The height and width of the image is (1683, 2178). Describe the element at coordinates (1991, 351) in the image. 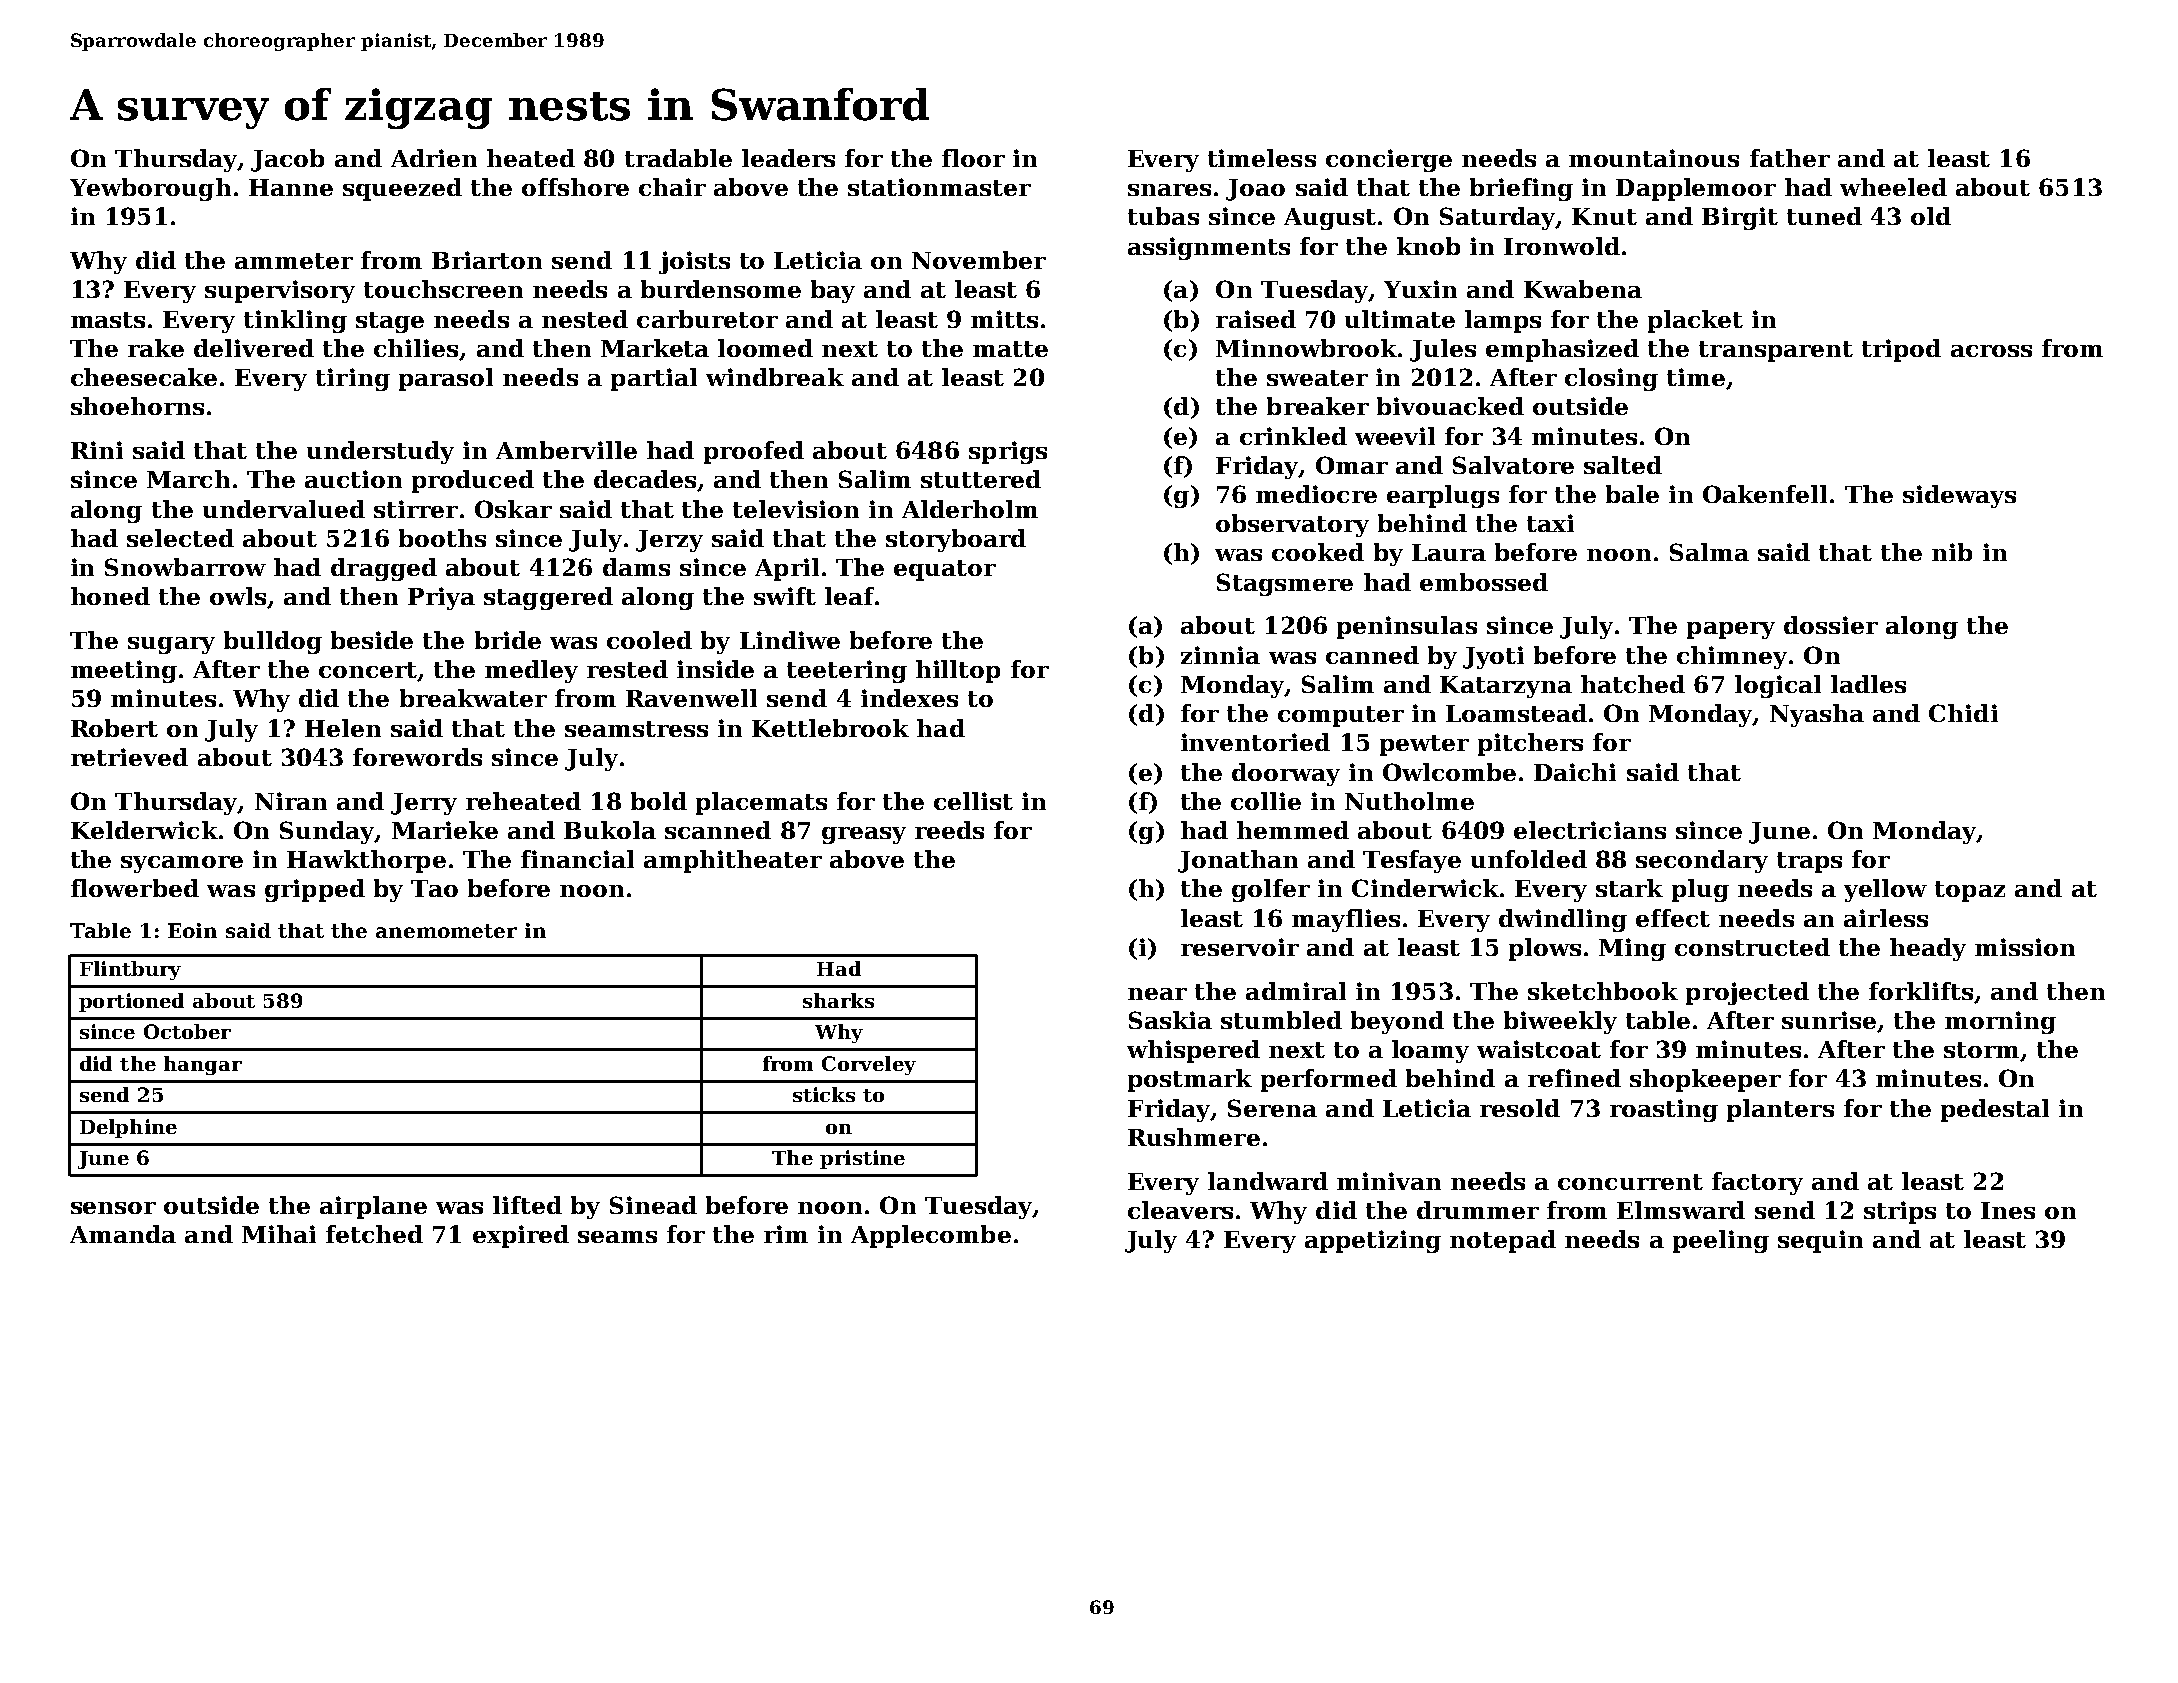

I see `across` at that location.
